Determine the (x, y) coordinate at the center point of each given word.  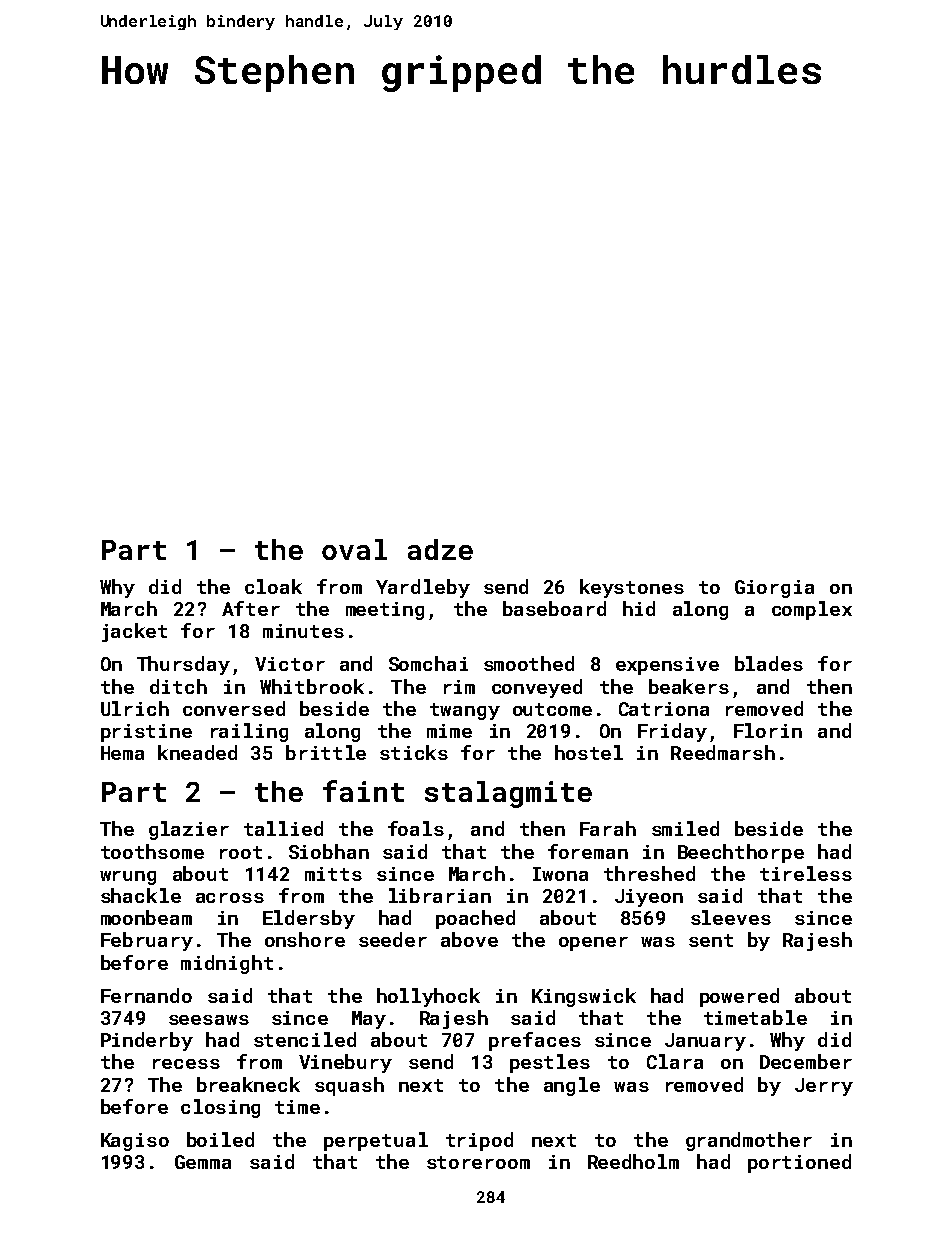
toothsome (152, 851)
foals (416, 828)
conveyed (537, 688)
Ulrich (135, 708)
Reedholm (633, 1161)
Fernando (146, 995)
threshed (649, 873)
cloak (273, 586)
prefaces (535, 1041)
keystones (632, 588)
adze (440, 549)
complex (812, 610)
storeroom (478, 1162)
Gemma (203, 1162)
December (806, 1061)
